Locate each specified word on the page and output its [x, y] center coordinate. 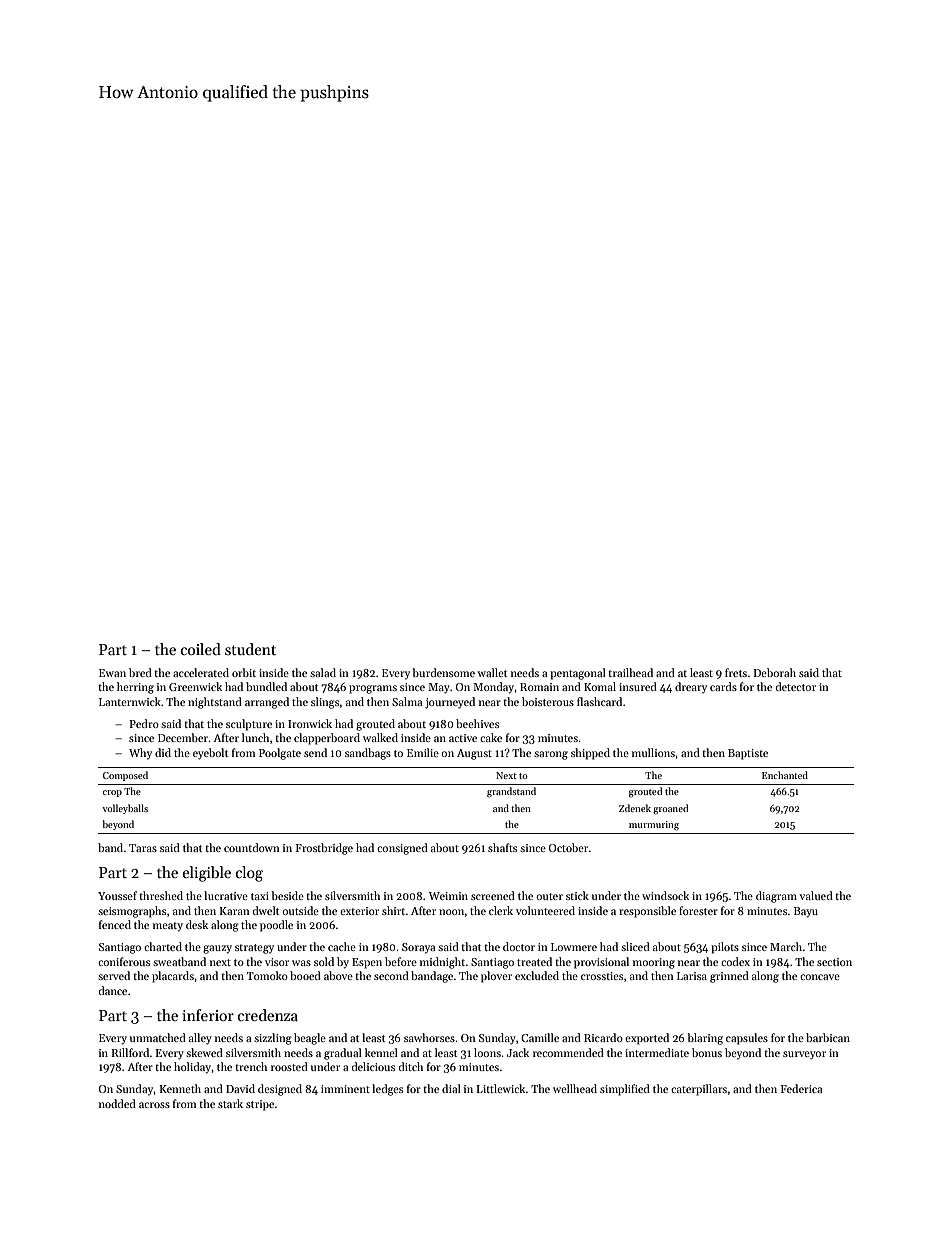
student [250, 649]
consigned [402, 849]
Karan [234, 911]
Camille [540, 1037]
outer [549, 896]
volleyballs [125, 809]
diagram [776, 897]
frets [736, 672]
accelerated [201, 672]
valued [816, 895]
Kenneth [180, 1088]
